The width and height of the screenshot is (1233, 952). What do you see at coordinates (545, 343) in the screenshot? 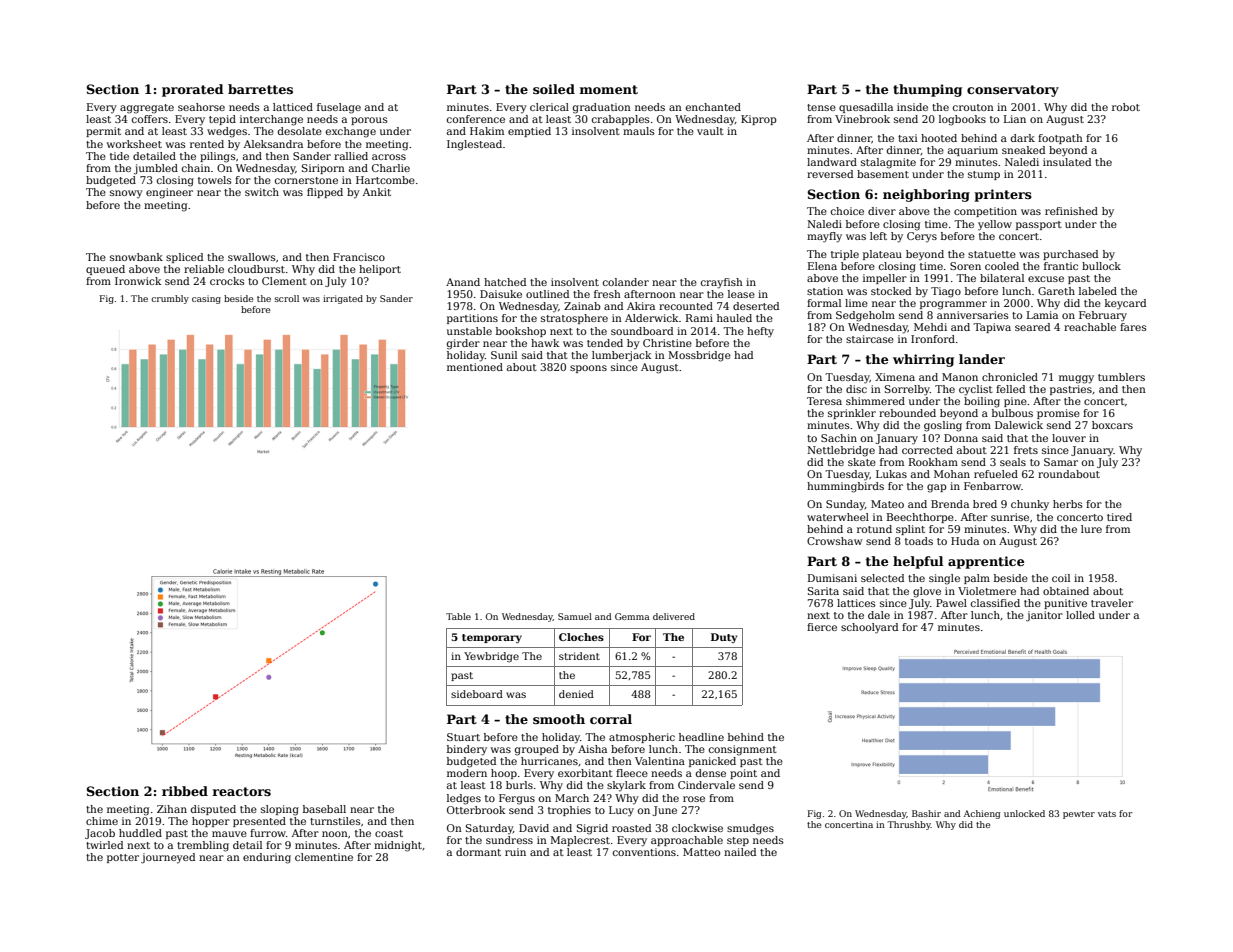
I see `hawk` at bounding box center [545, 343].
